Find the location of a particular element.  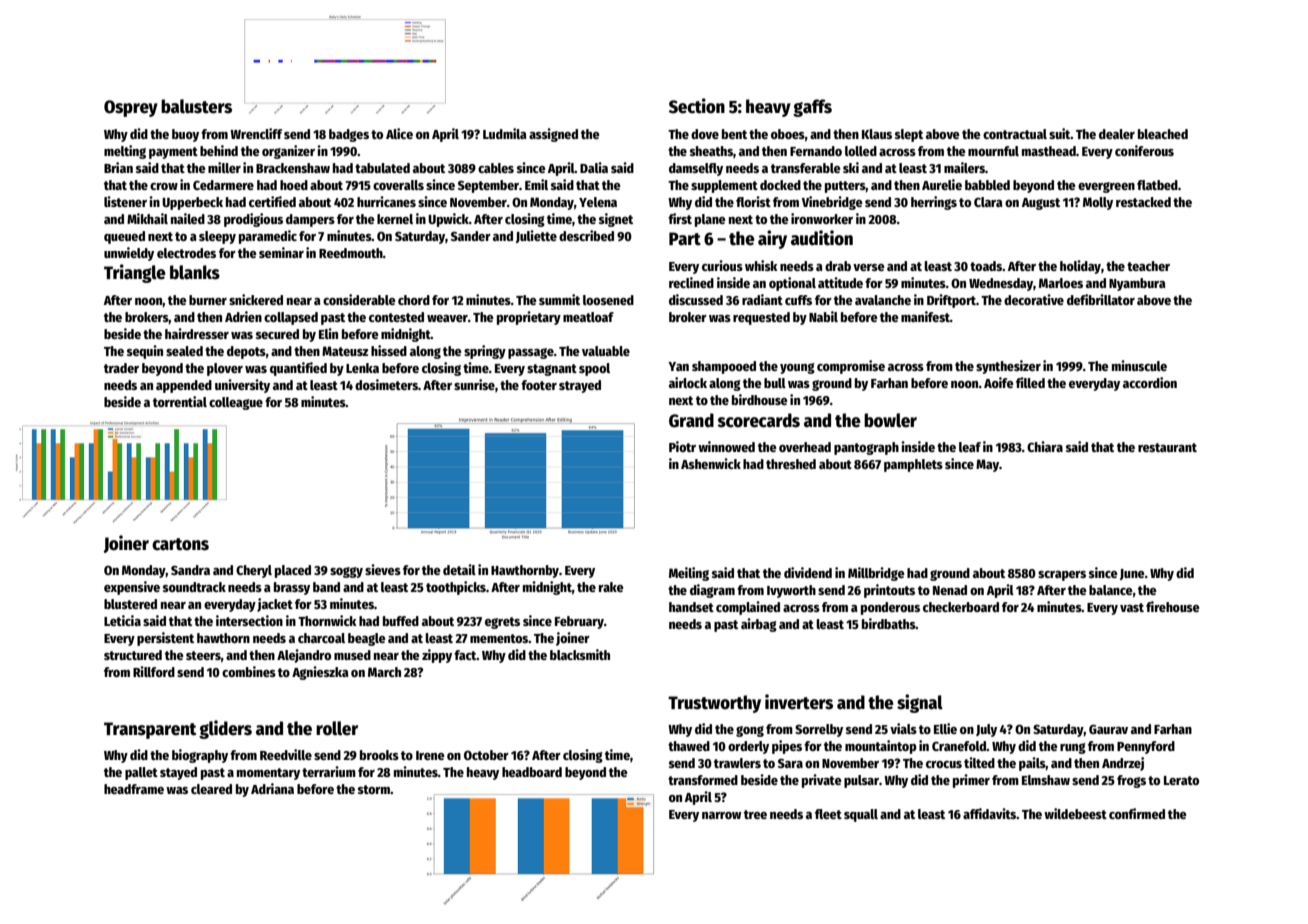

jacket is located at coordinates (275, 605).
